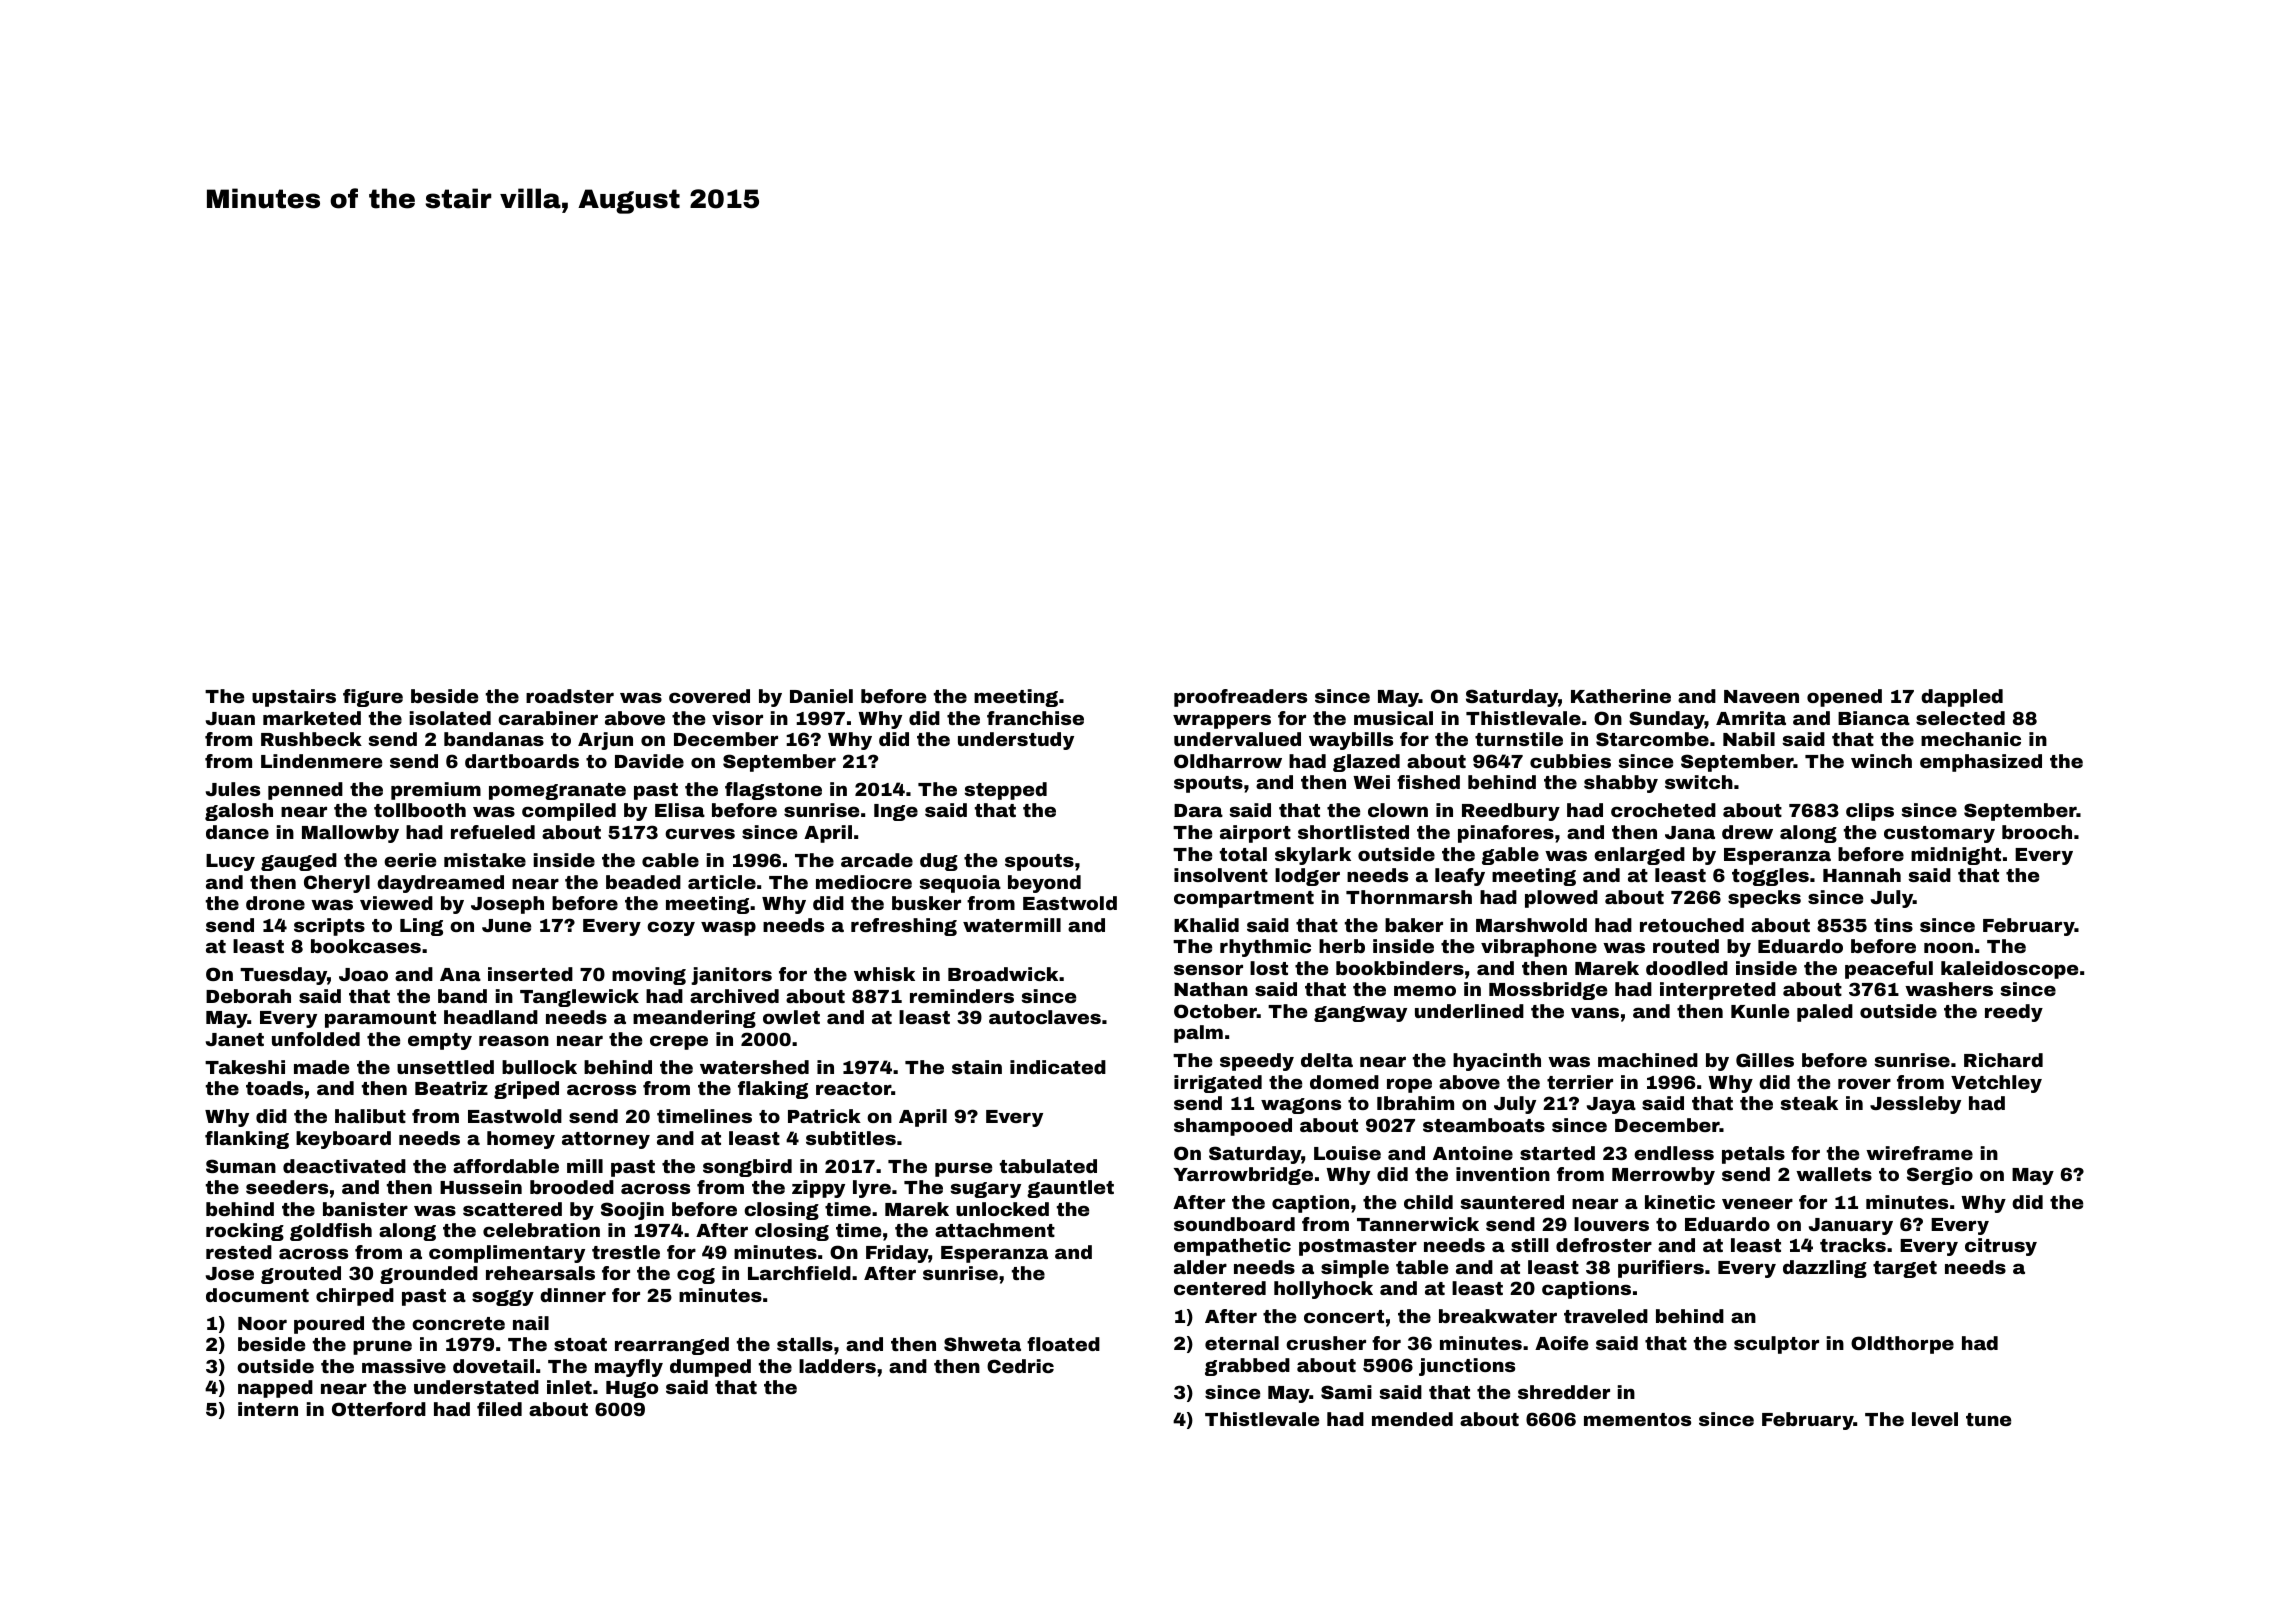  What do you see at coordinates (268, 1409) in the screenshot?
I see `intern` at bounding box center [268, 1409].
